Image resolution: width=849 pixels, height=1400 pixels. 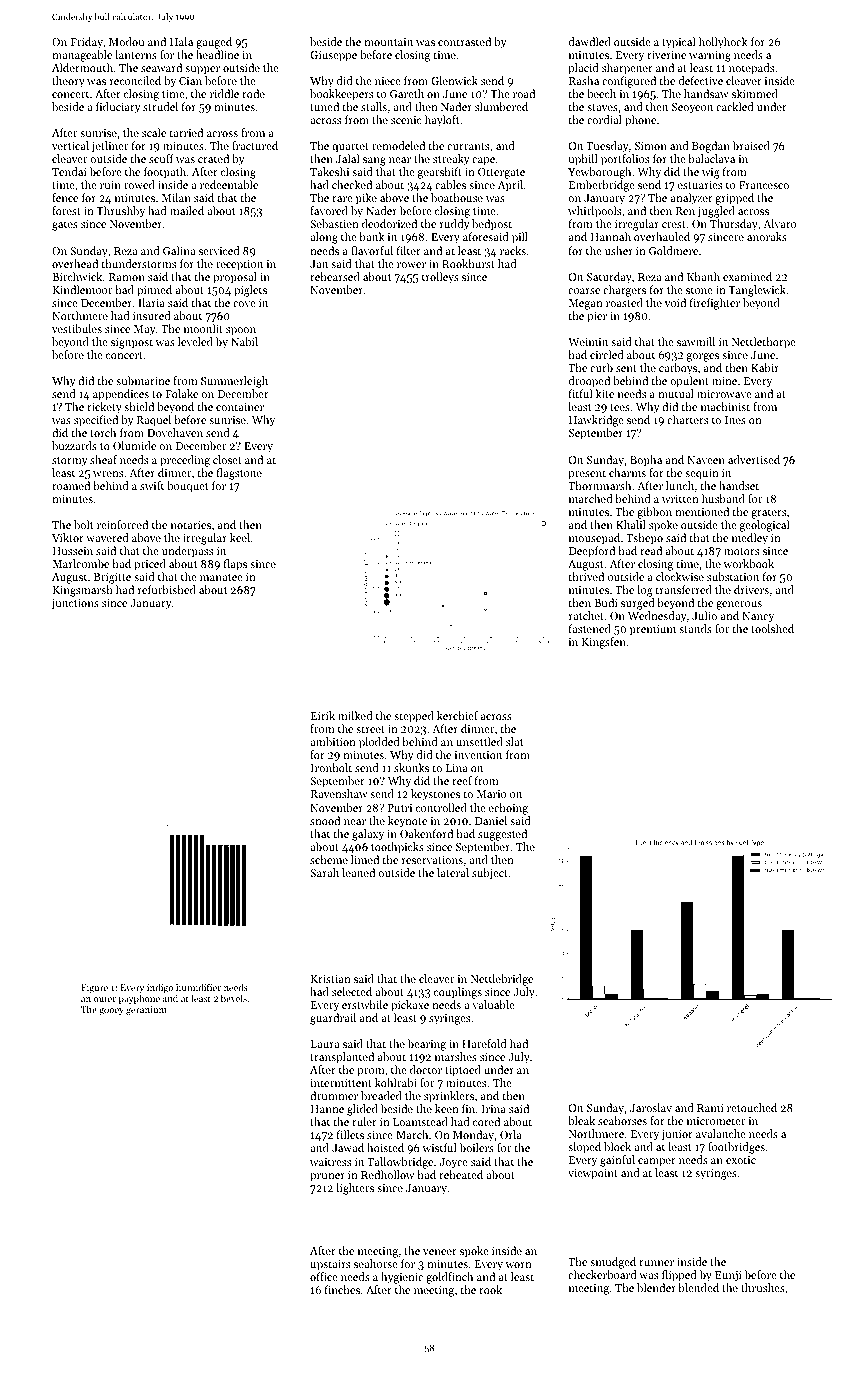 What do you see at coordinates (449, 1278) in the screenshot?
I see `goldfinch` at bounding box center [449, 1278].
